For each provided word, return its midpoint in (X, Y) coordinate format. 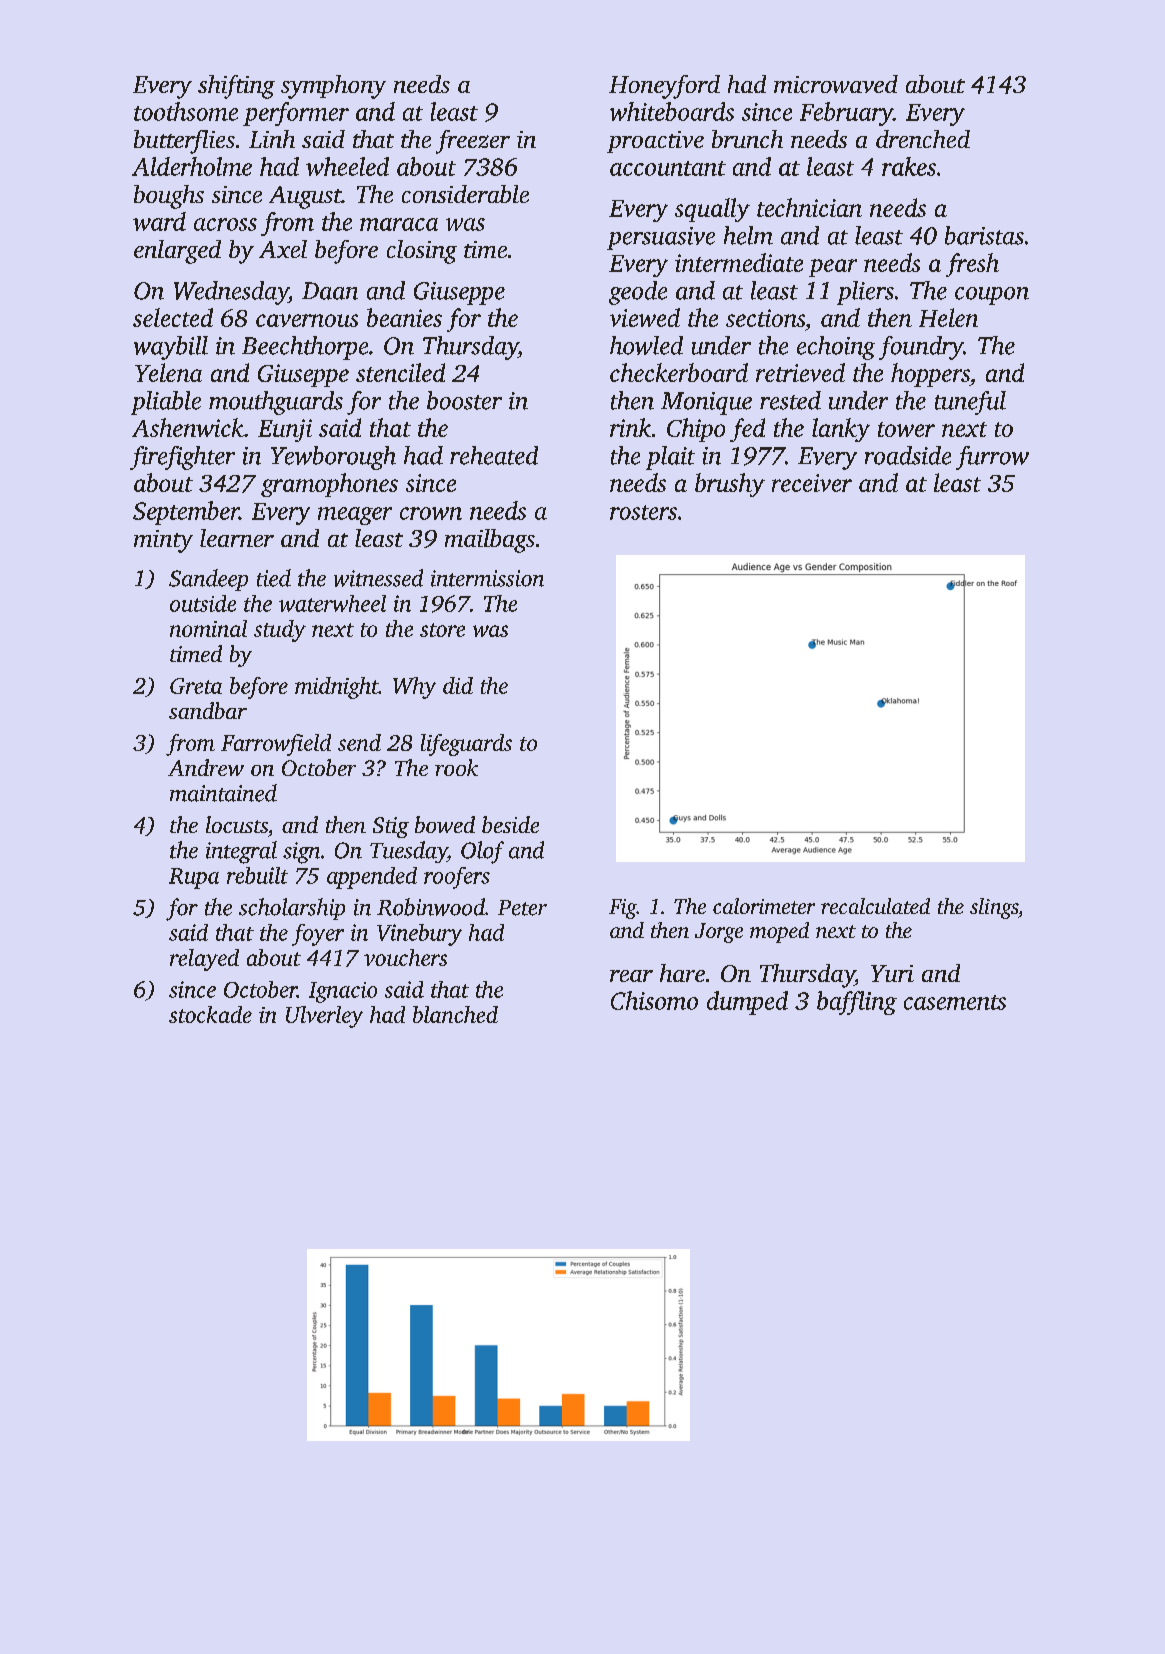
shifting (236, 87)
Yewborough (333, 458)
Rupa (194, 878)
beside (510, 824)
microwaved (836, 84)
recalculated (875, 906)
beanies (404, 317)
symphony (333, 87)
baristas (984, 235)
